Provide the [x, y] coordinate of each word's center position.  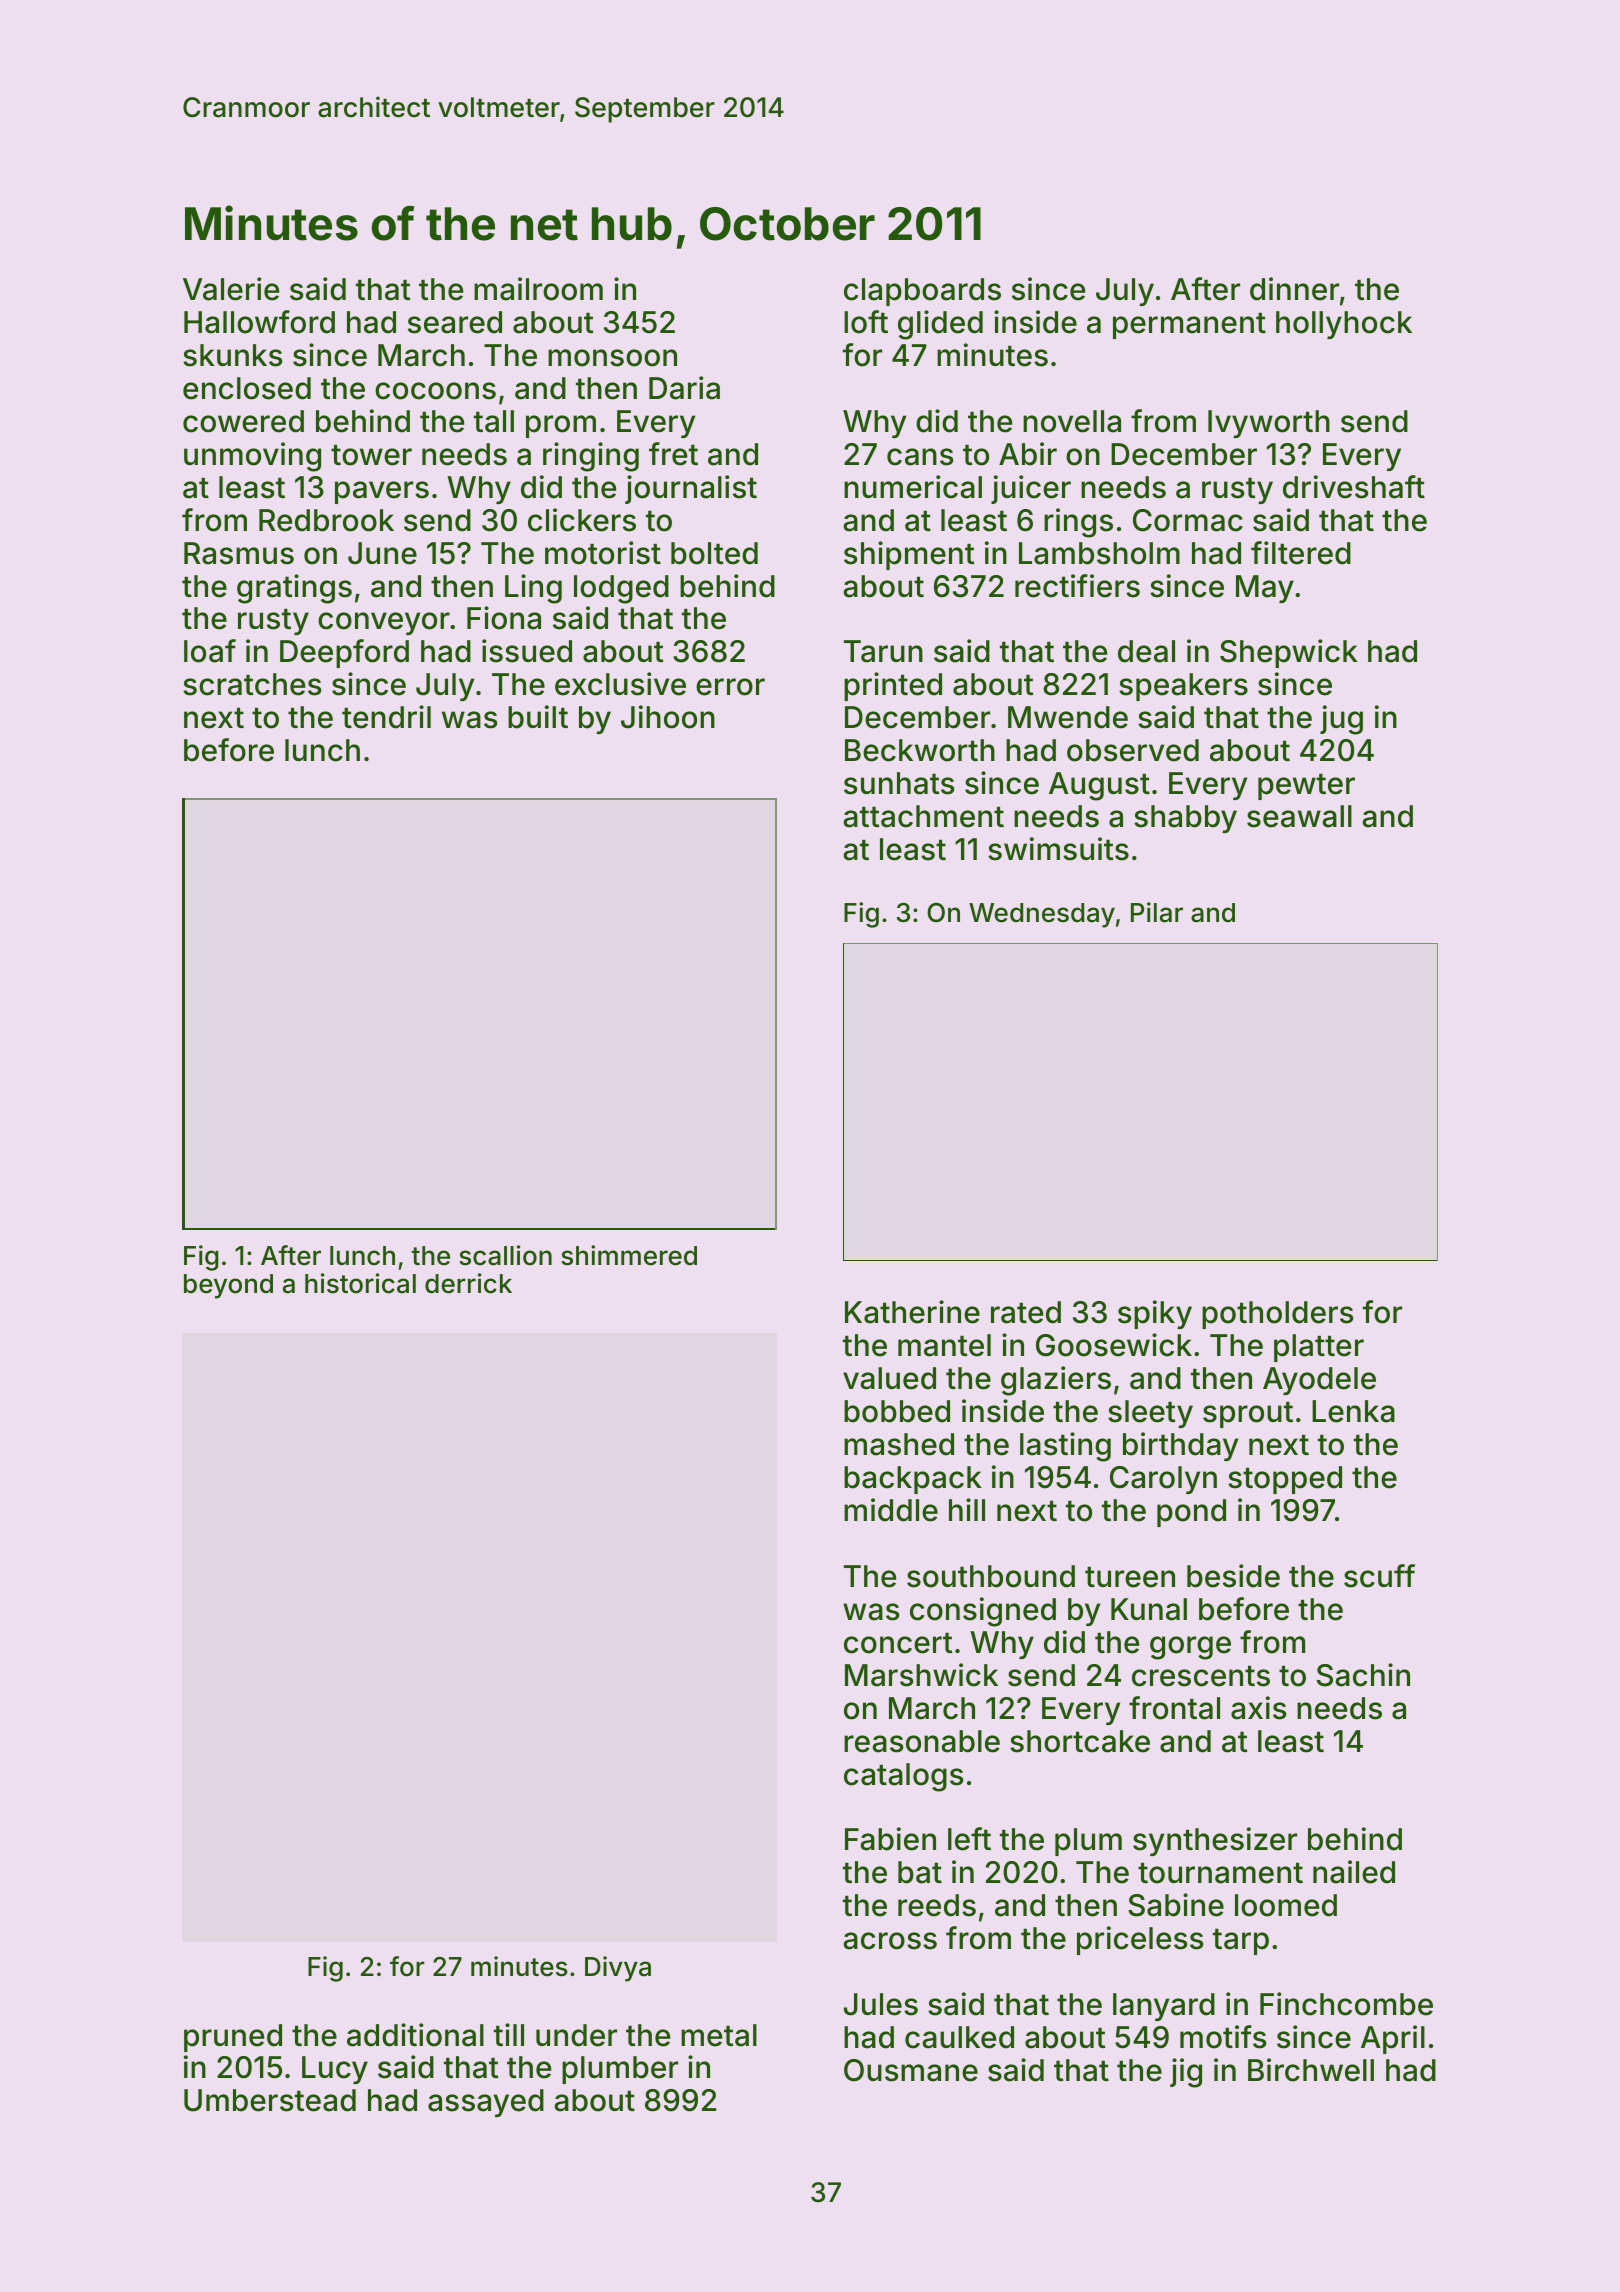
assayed [486, 2103]
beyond [228, 1286]
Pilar [1157, 912]
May [1265, 589]
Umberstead [270, 2100]
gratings [294, 589]
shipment [909, 555]
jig [1186, 2073]
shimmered [629, 1255]
